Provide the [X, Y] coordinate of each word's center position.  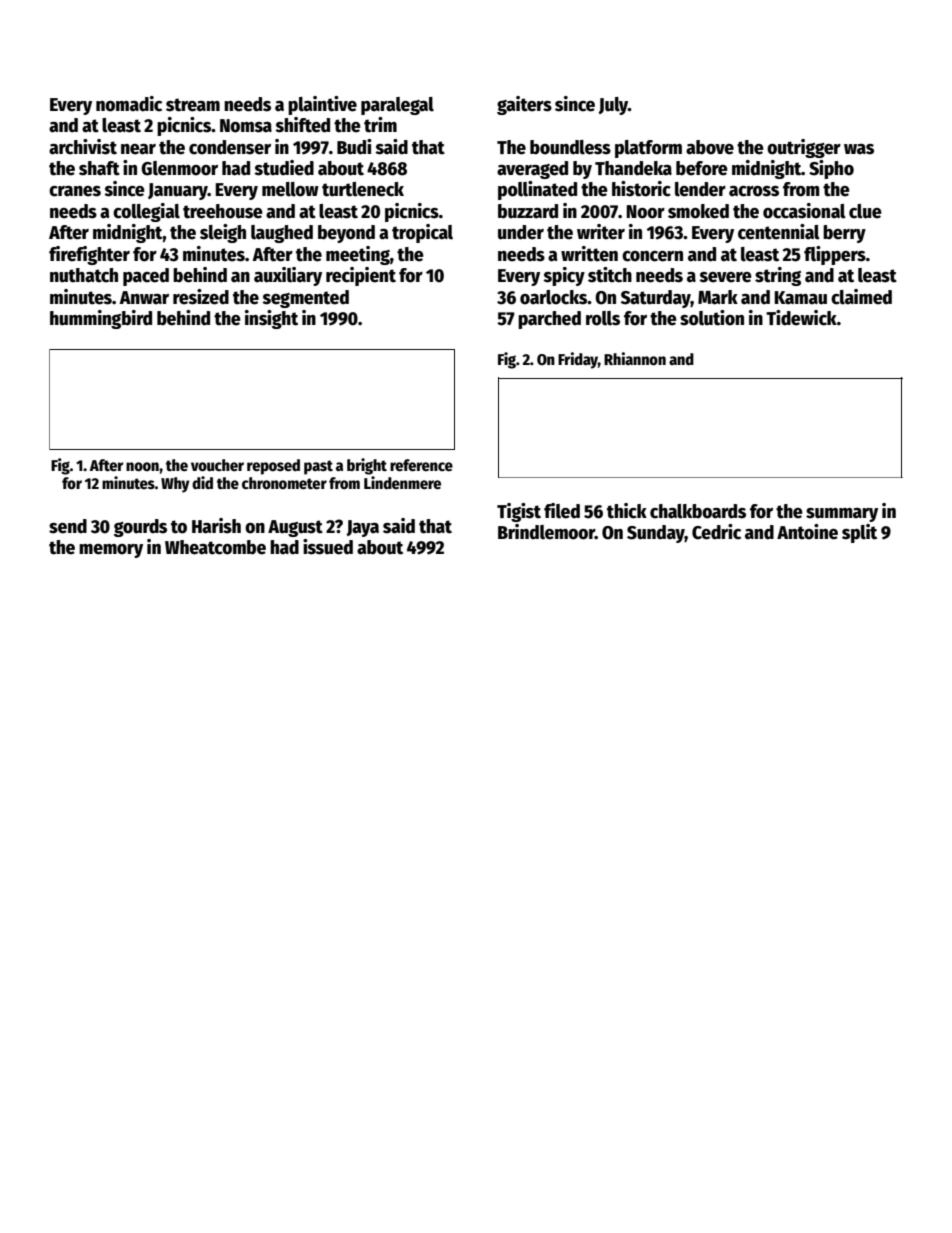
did [202, 482]
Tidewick [801, 318]
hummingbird [101, 319]
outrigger [804, 148]
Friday [578, 360]
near [138, 149]
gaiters [524, 105]
